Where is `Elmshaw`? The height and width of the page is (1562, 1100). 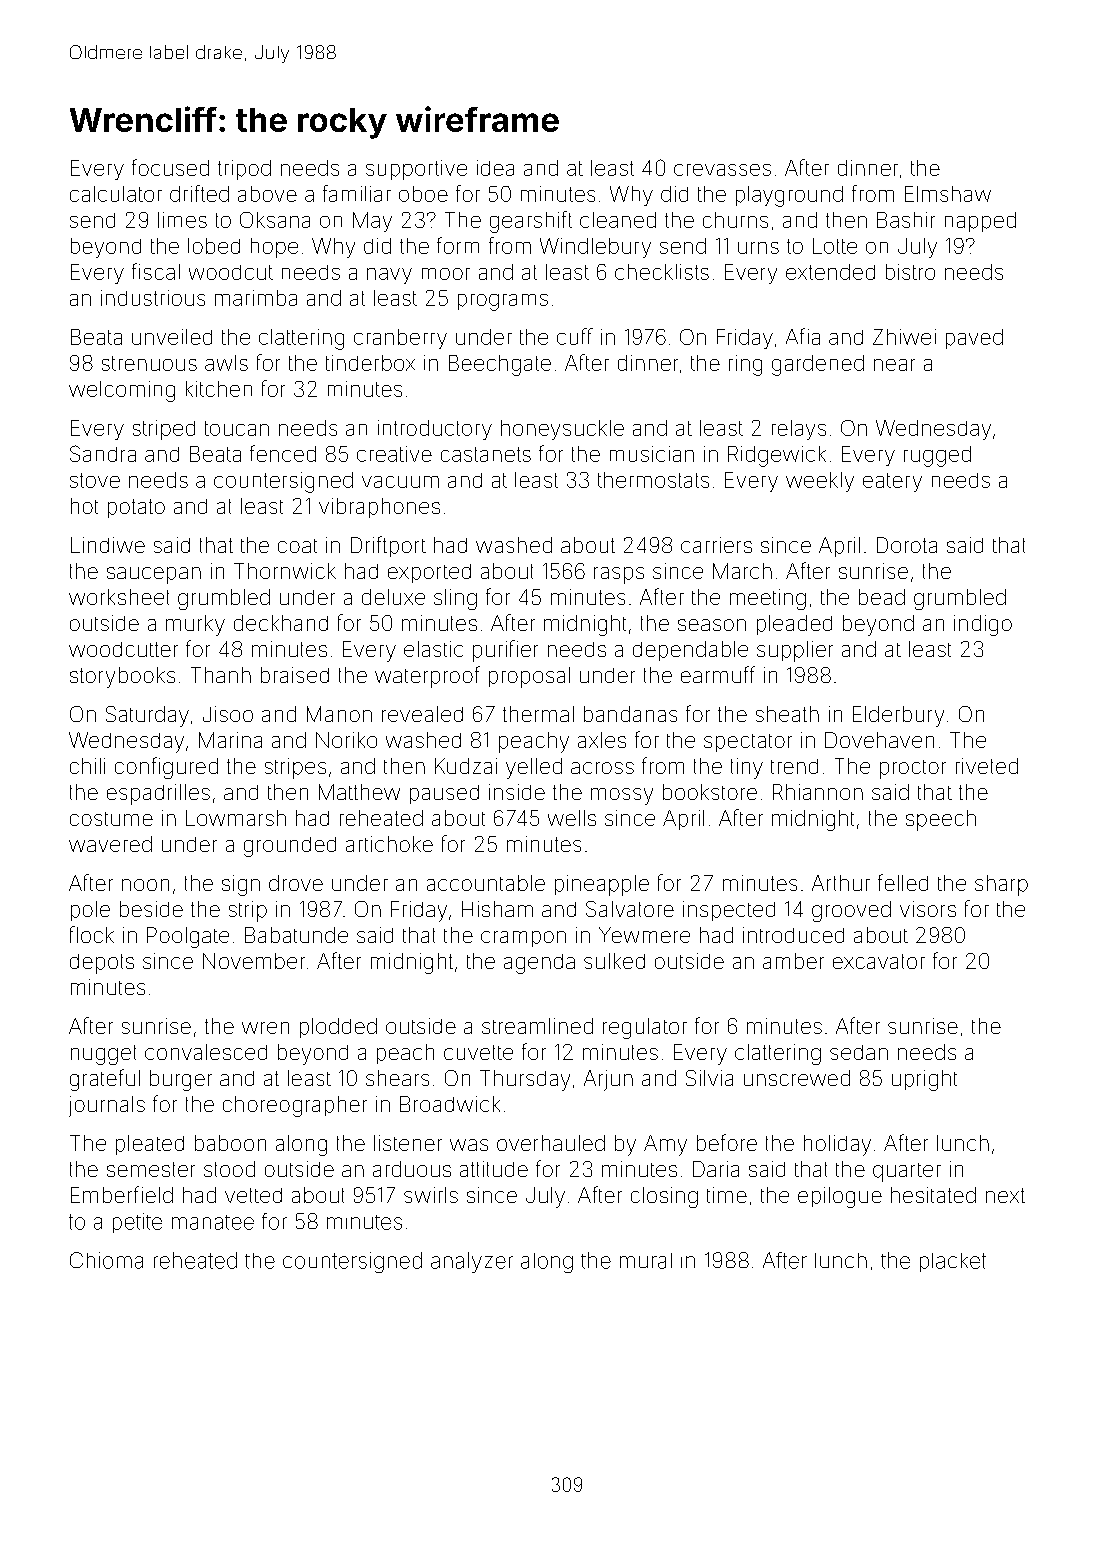
Elmshaw is located at coordinates (948, 194).
